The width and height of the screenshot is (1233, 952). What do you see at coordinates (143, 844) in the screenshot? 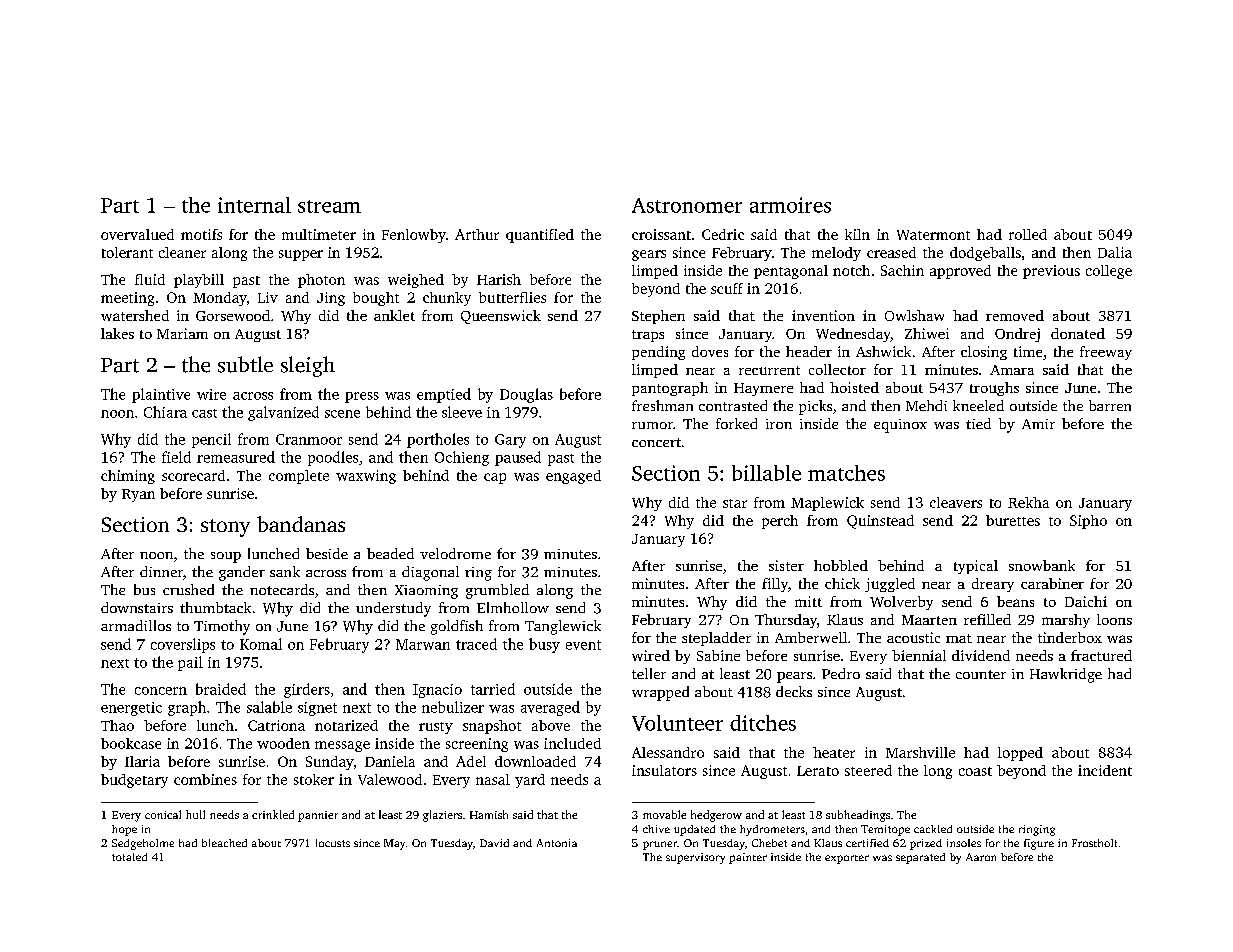
I see `Sedgeholme` at bounding box center [143, 844].
